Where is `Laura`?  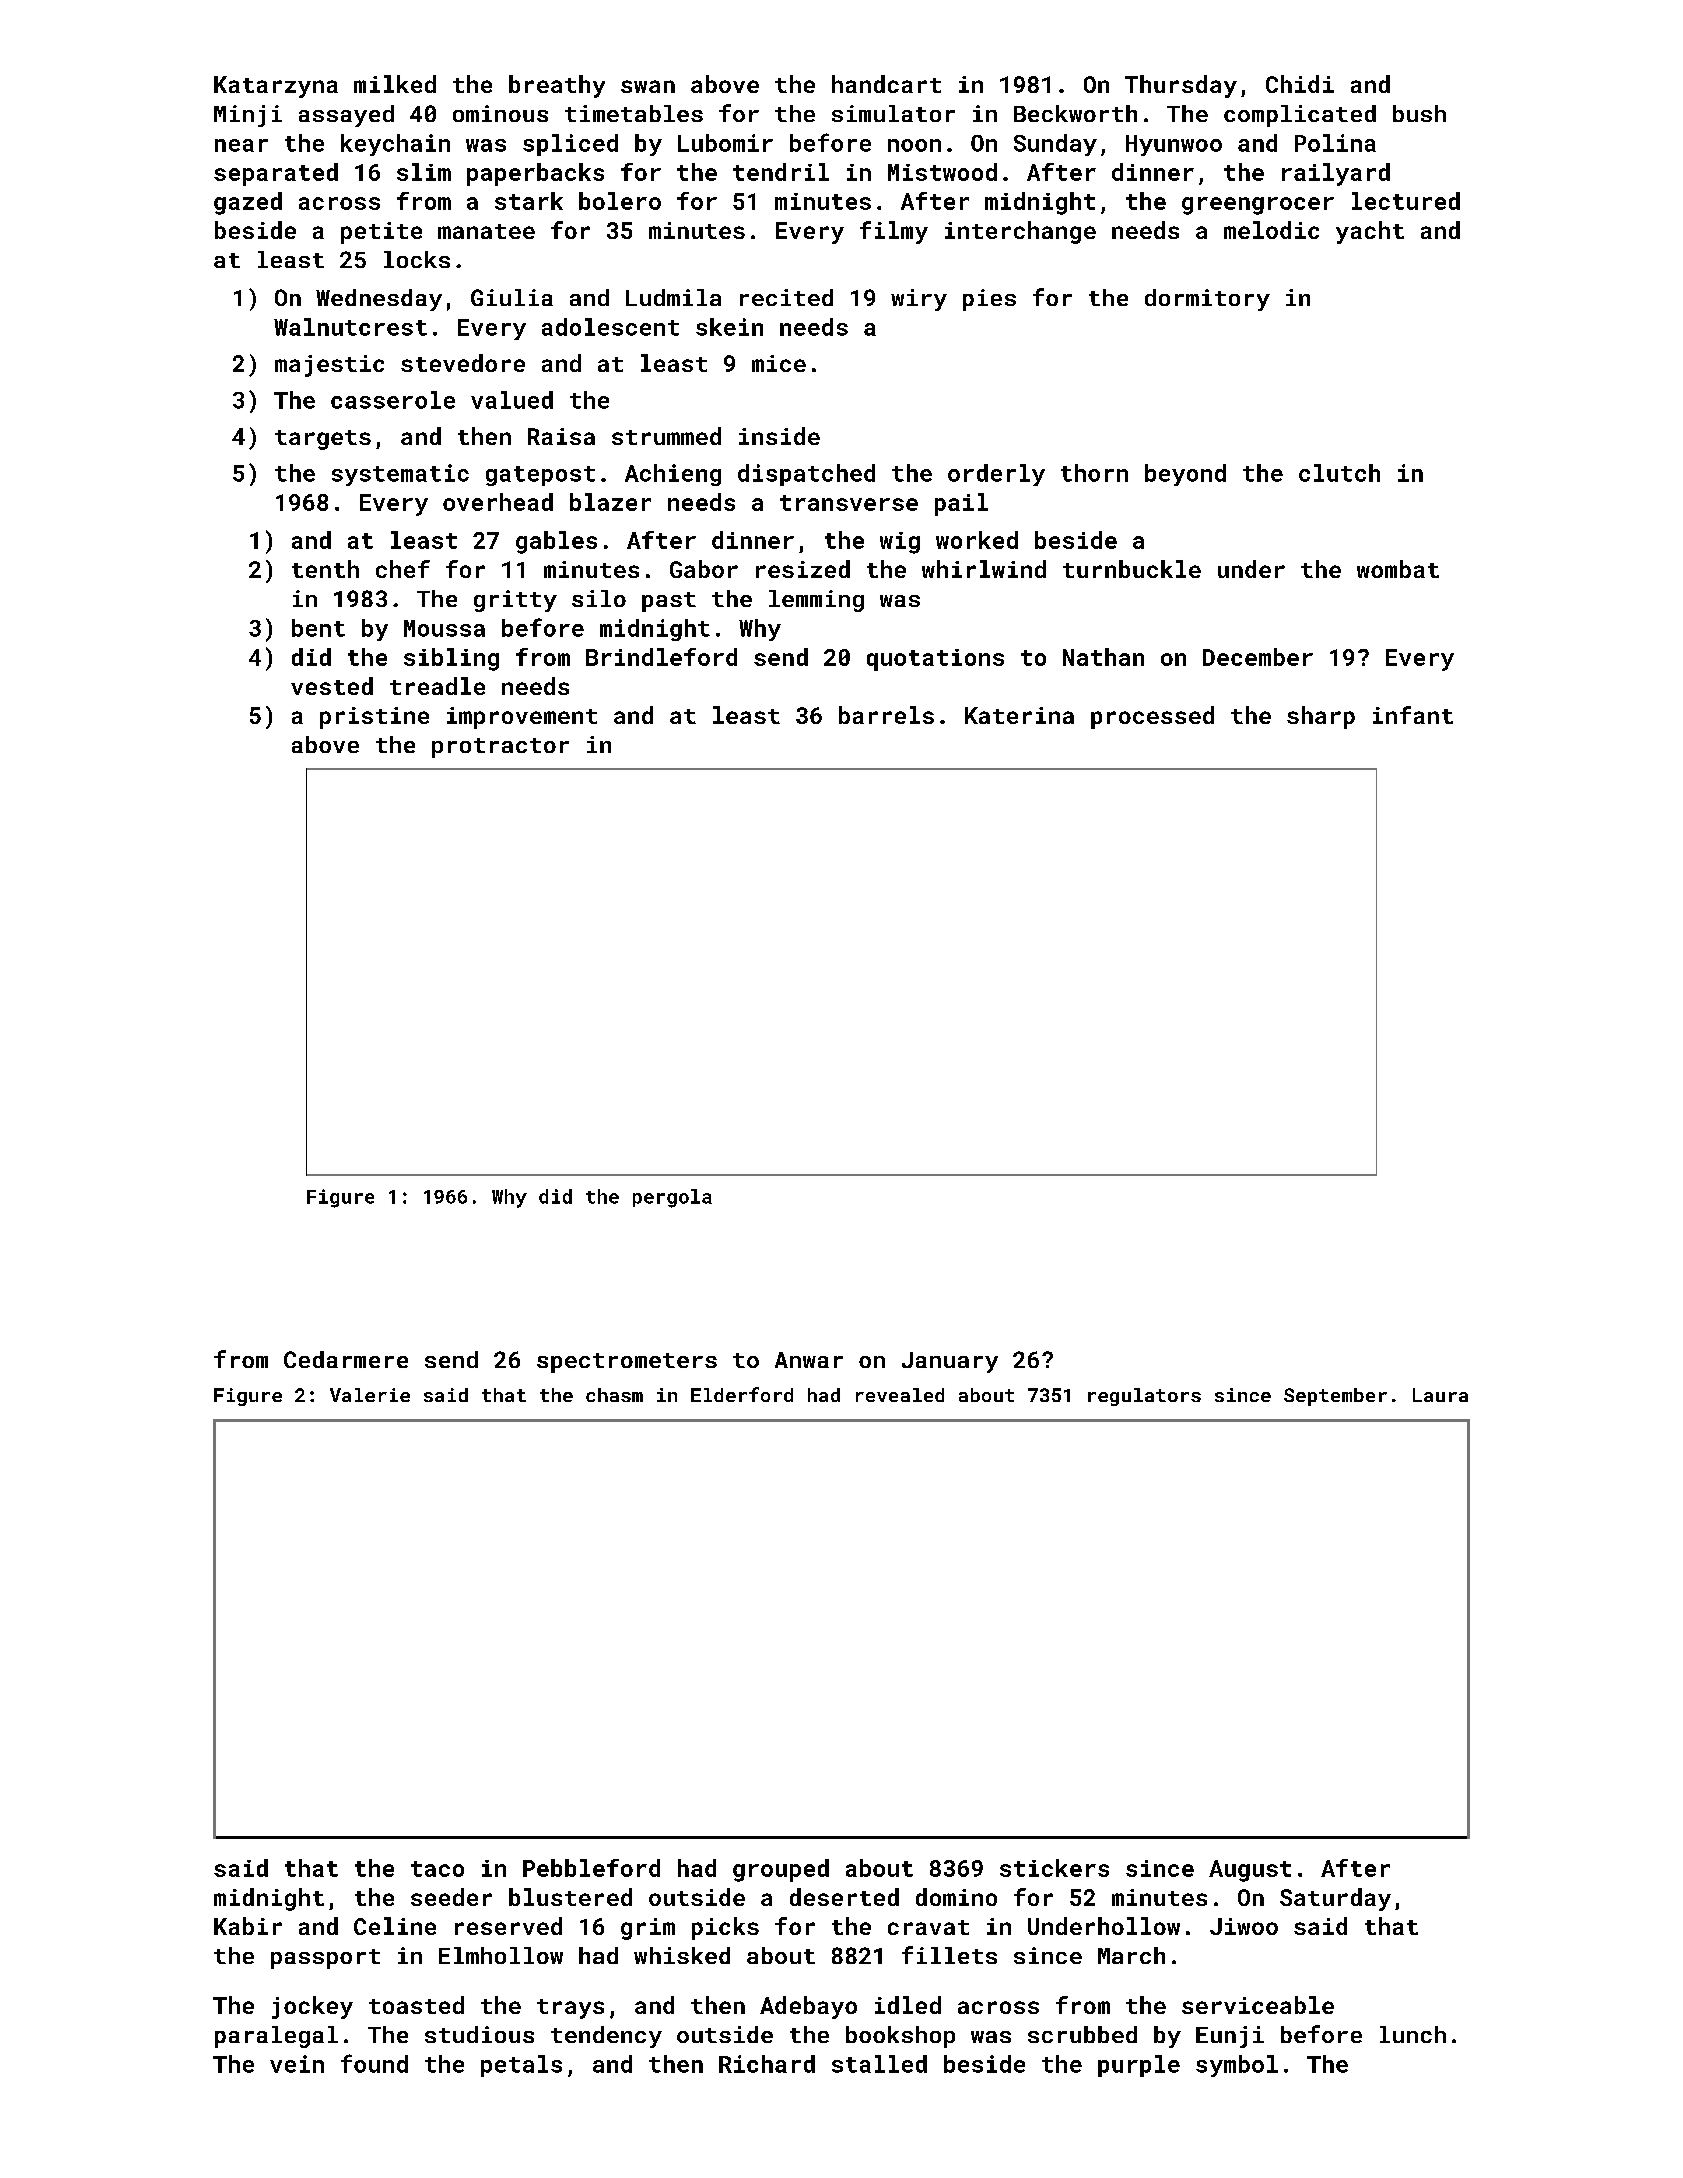 Laura is located at coordinates (1440, 1395).
